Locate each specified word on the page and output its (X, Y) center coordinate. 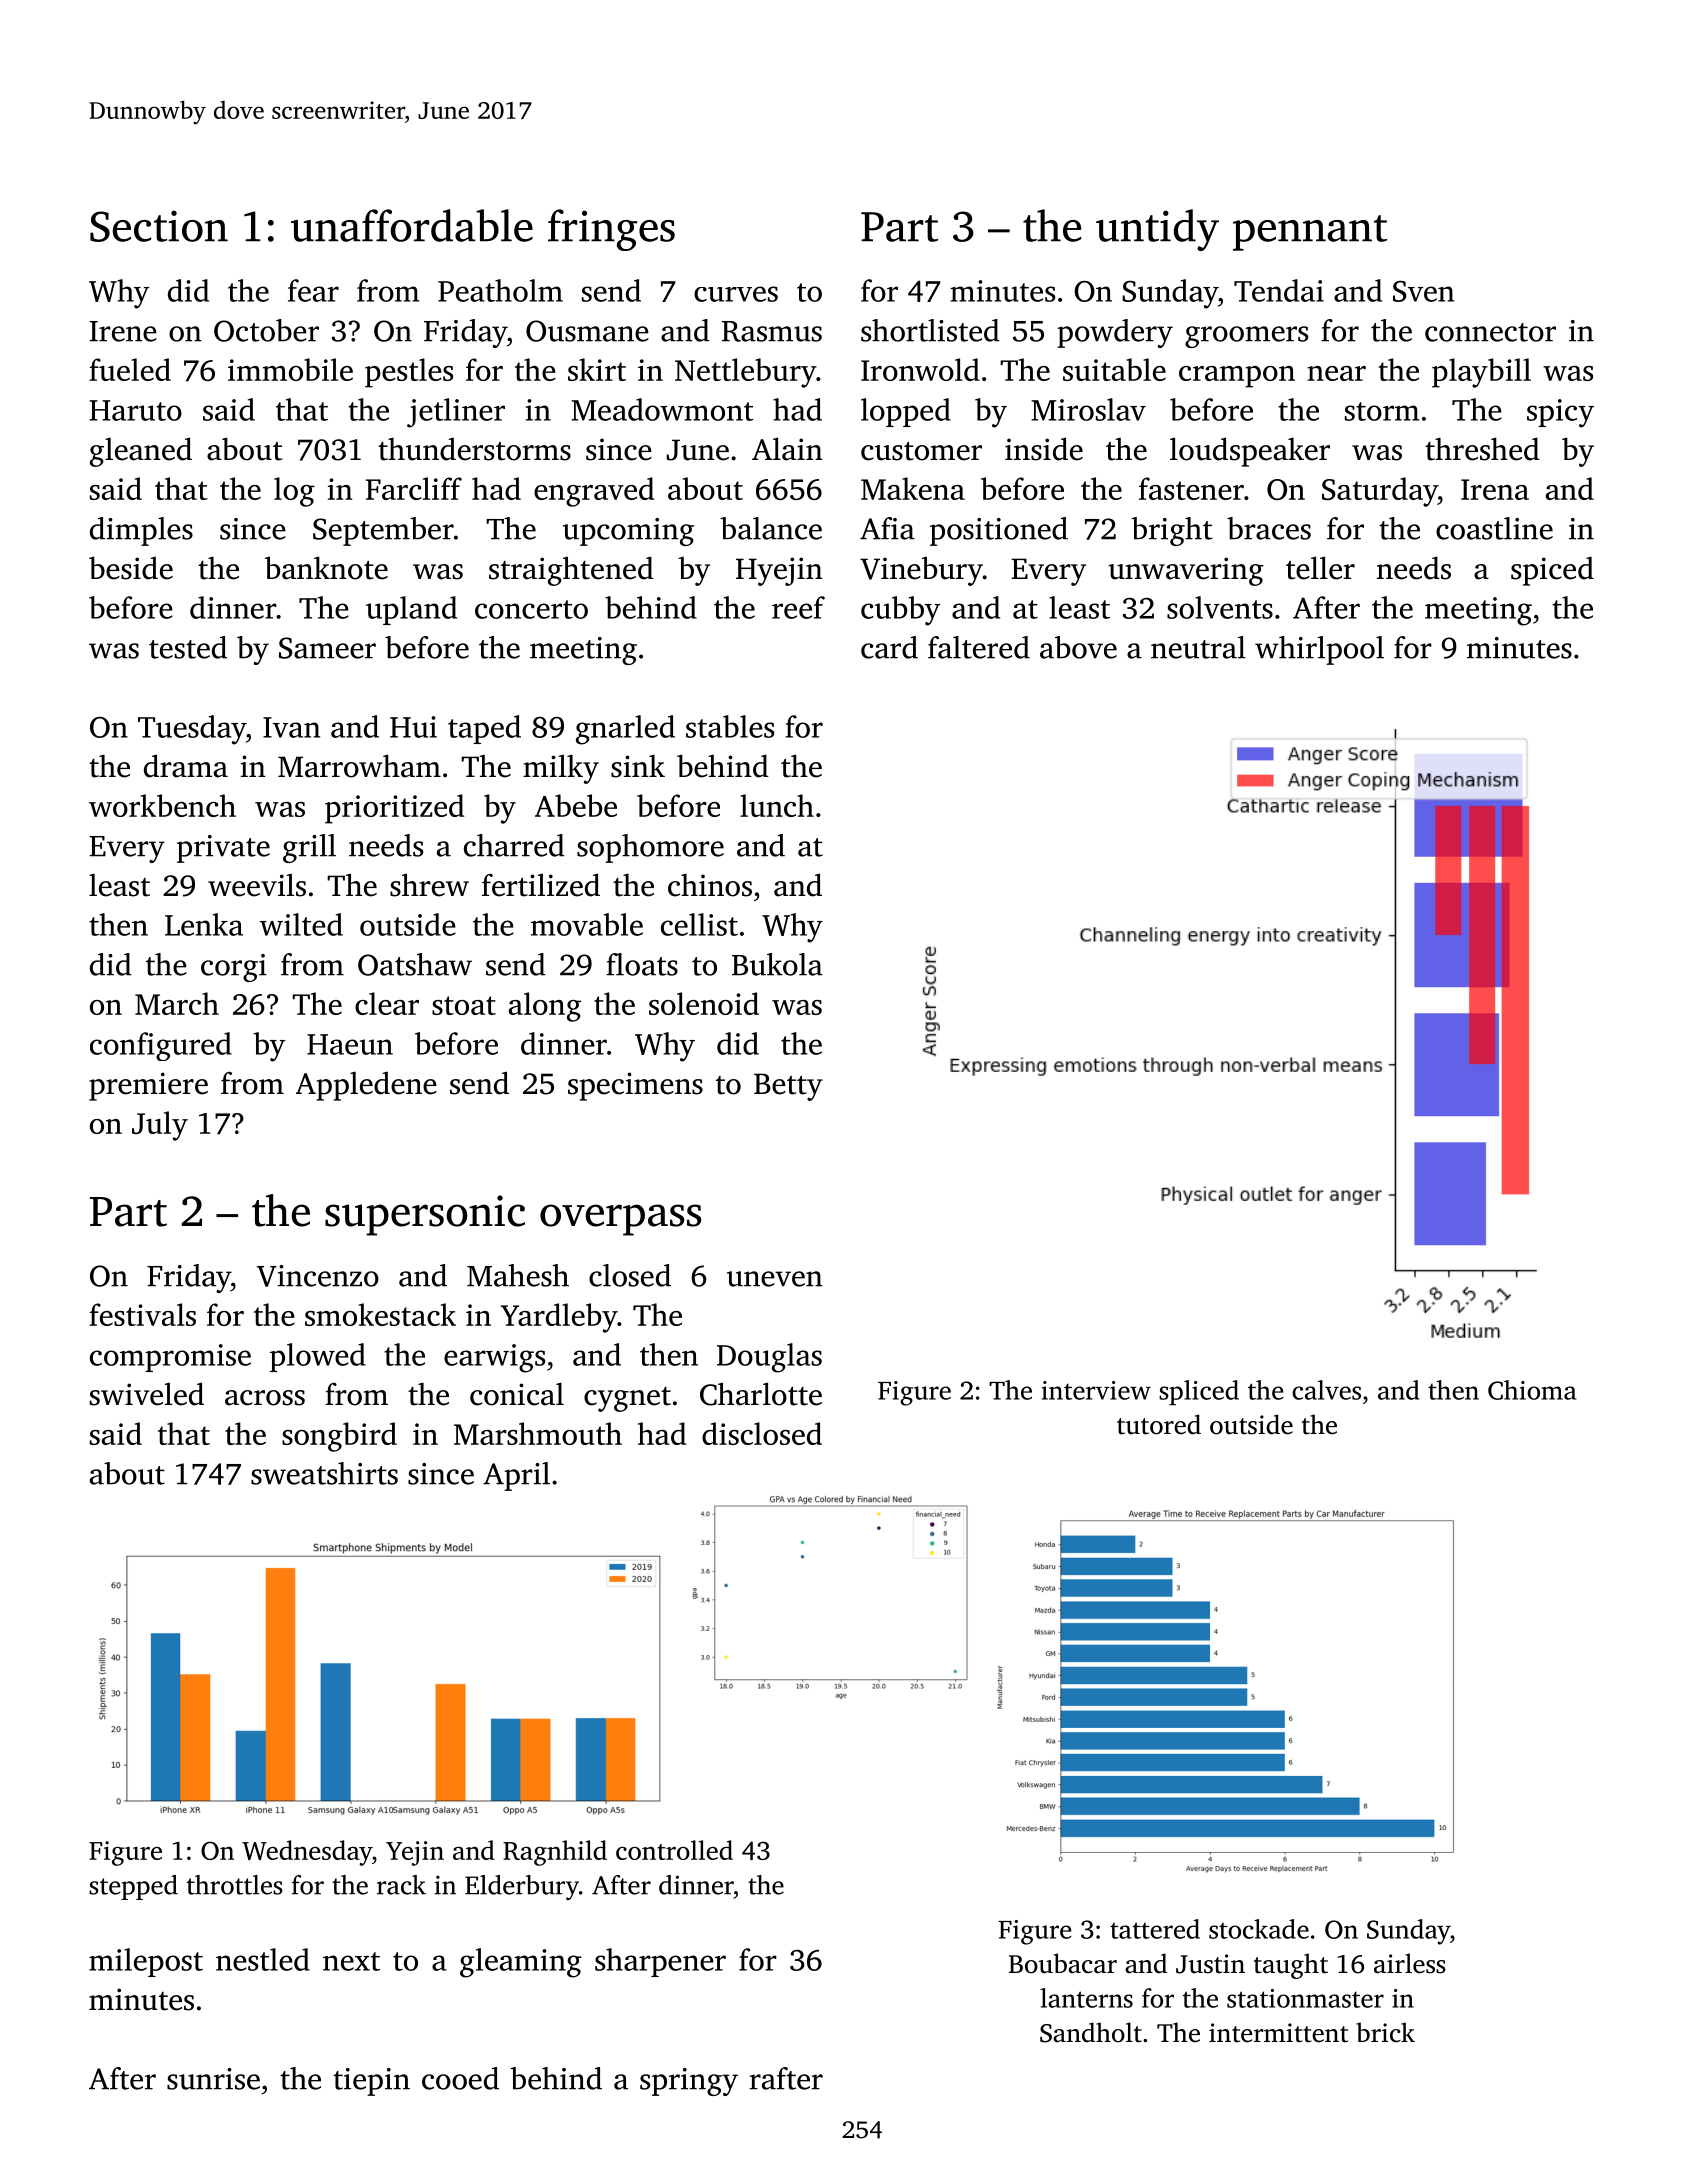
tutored (1159, 1424)
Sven (1423, 291)
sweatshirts (324, 1473)
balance (771, 528)
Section (159, 226)
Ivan (291, 727)
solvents (1220, 607)
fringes (611, 230)
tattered (1155, 1929)
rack (401, 1885)
